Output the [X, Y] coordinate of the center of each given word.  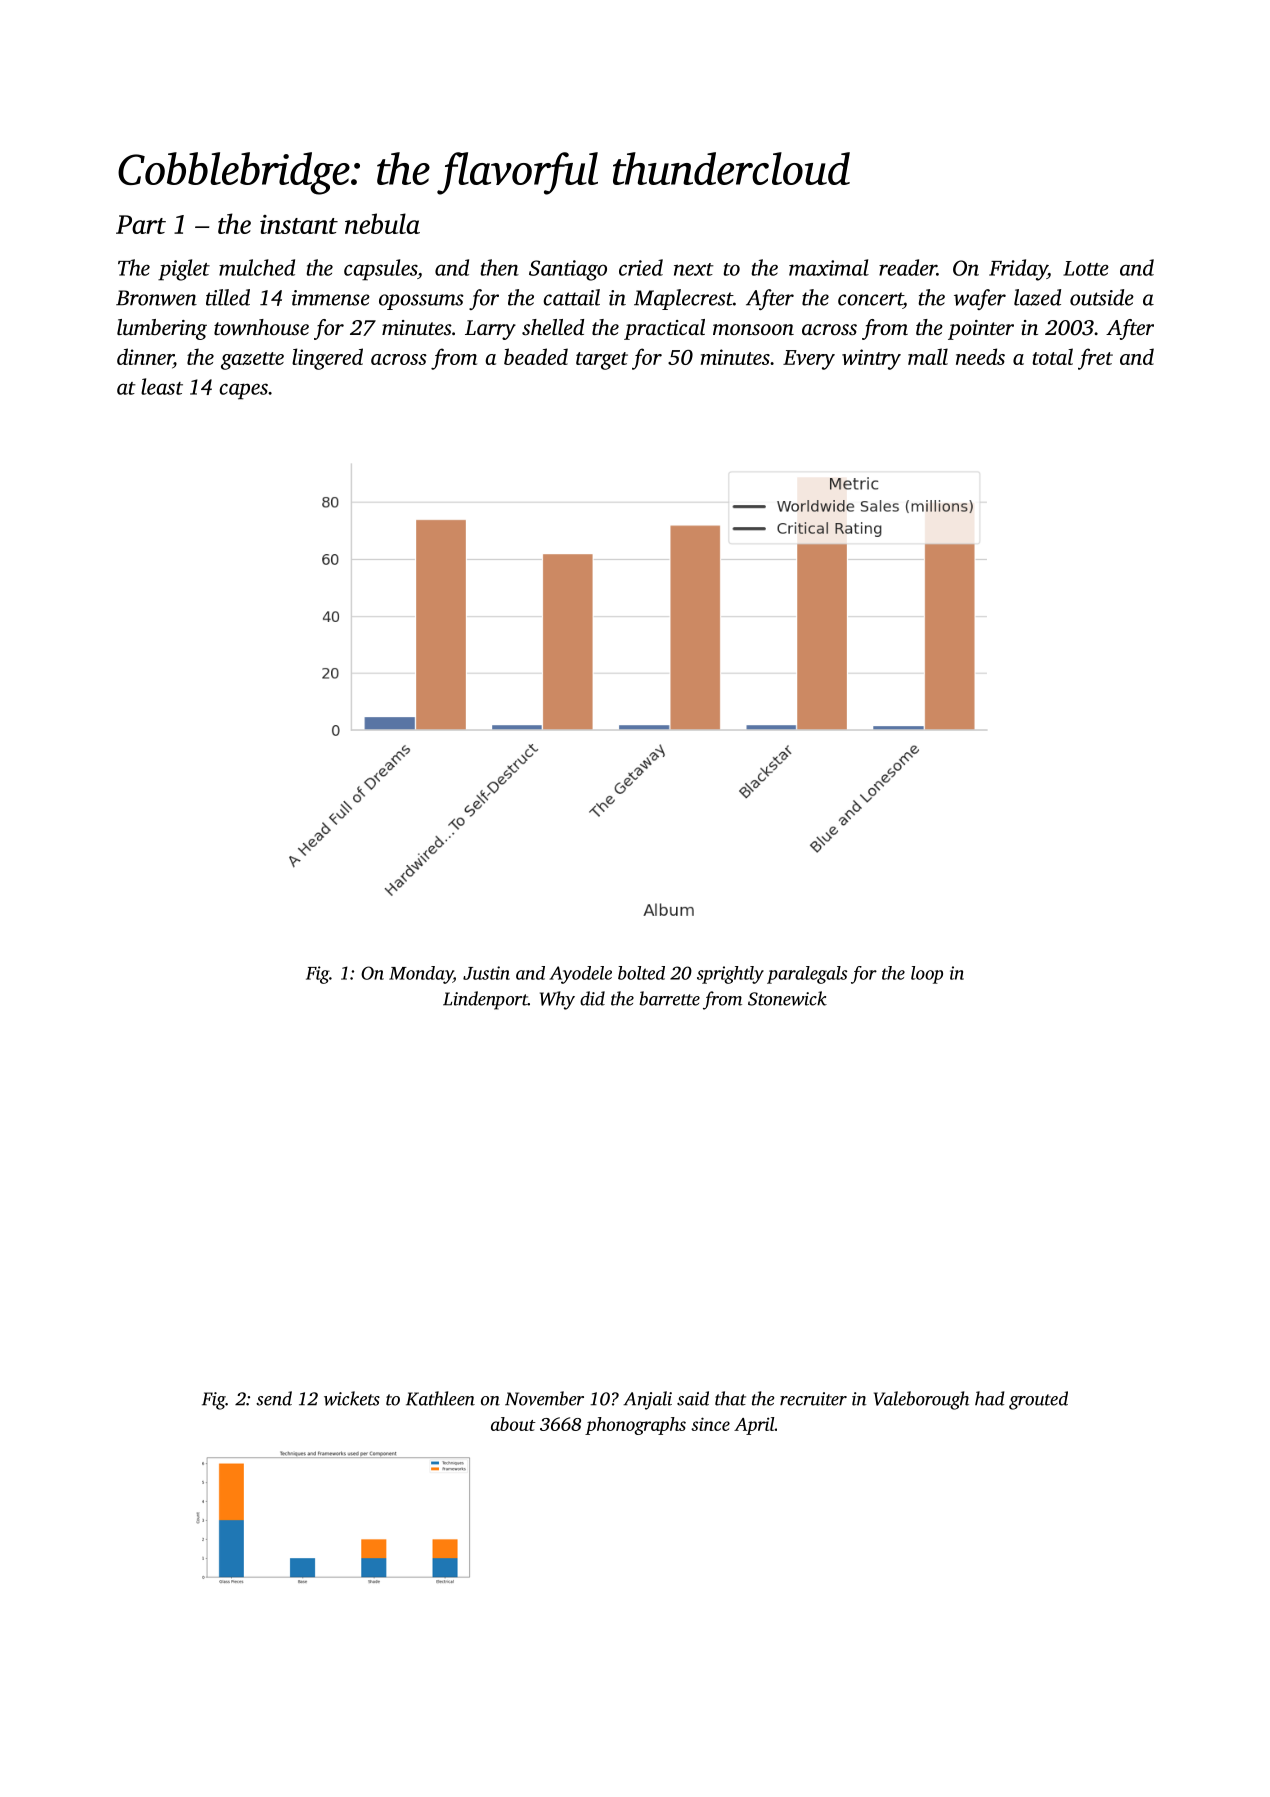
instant [299, 224]
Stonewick [787, 998]
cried [641, 267]
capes [243, 391]
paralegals [807, 975]
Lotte [1086, 268]
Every [809, 360]
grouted [1038, 1400]
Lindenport [485, 1000]
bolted [641, 973]
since [710, 1424]
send [274, 1398]
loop [927, 975]
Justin [486, 973]
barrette [669, 998]
